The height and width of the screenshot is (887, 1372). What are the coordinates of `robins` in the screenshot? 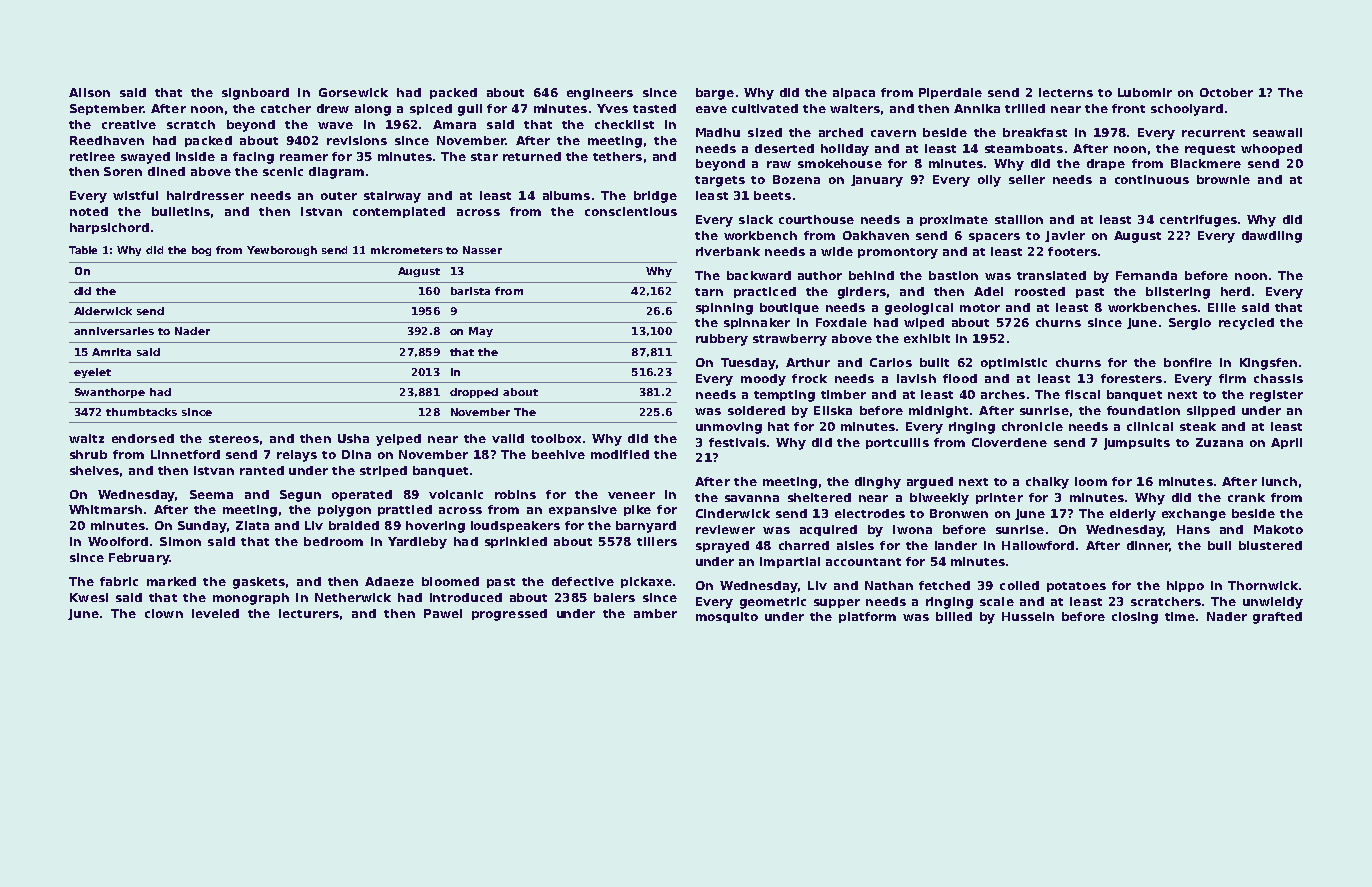 It's located at (515, 494).
